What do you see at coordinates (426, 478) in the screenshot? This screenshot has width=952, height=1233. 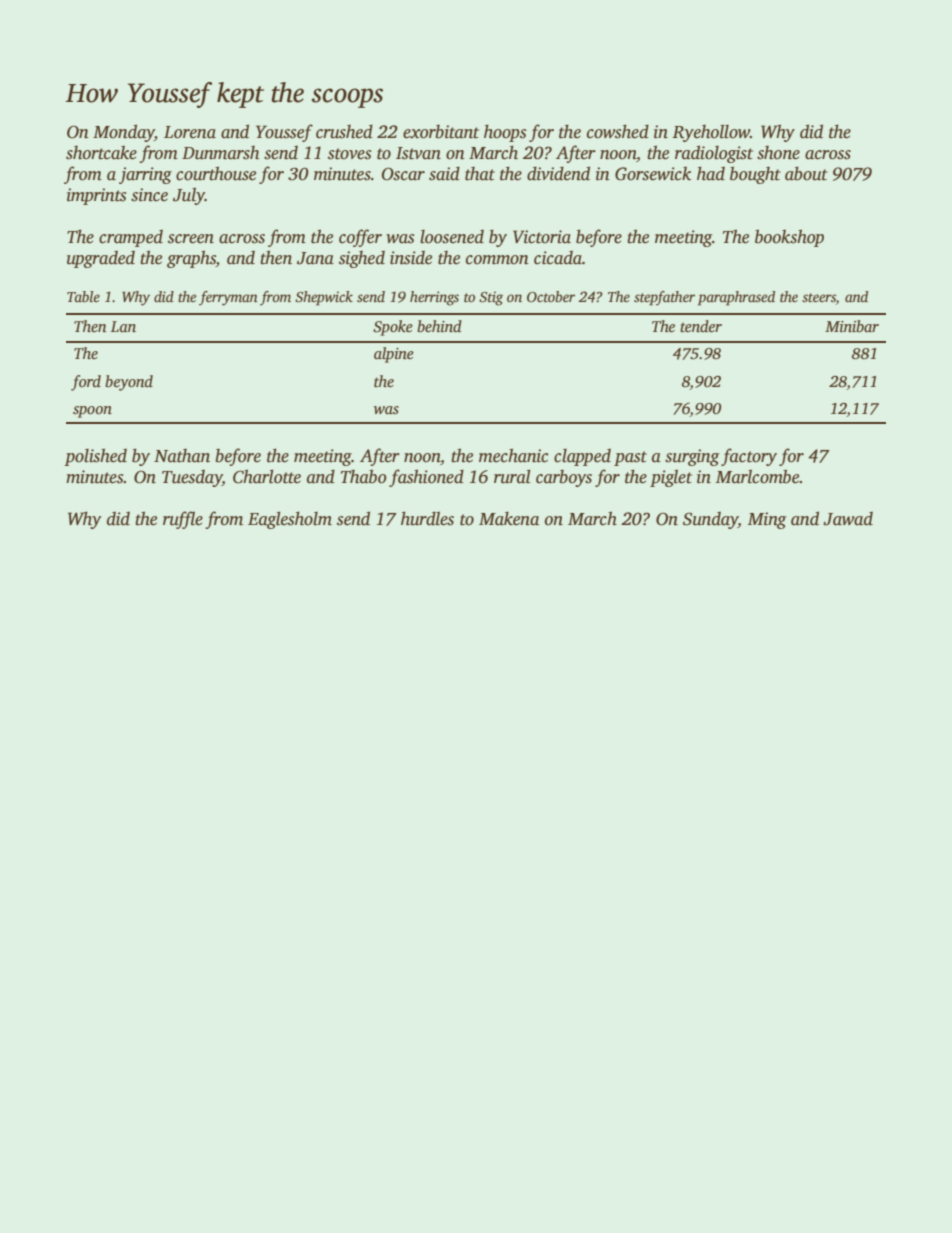 I see `fashioned` at bounding box center [426, 478].
